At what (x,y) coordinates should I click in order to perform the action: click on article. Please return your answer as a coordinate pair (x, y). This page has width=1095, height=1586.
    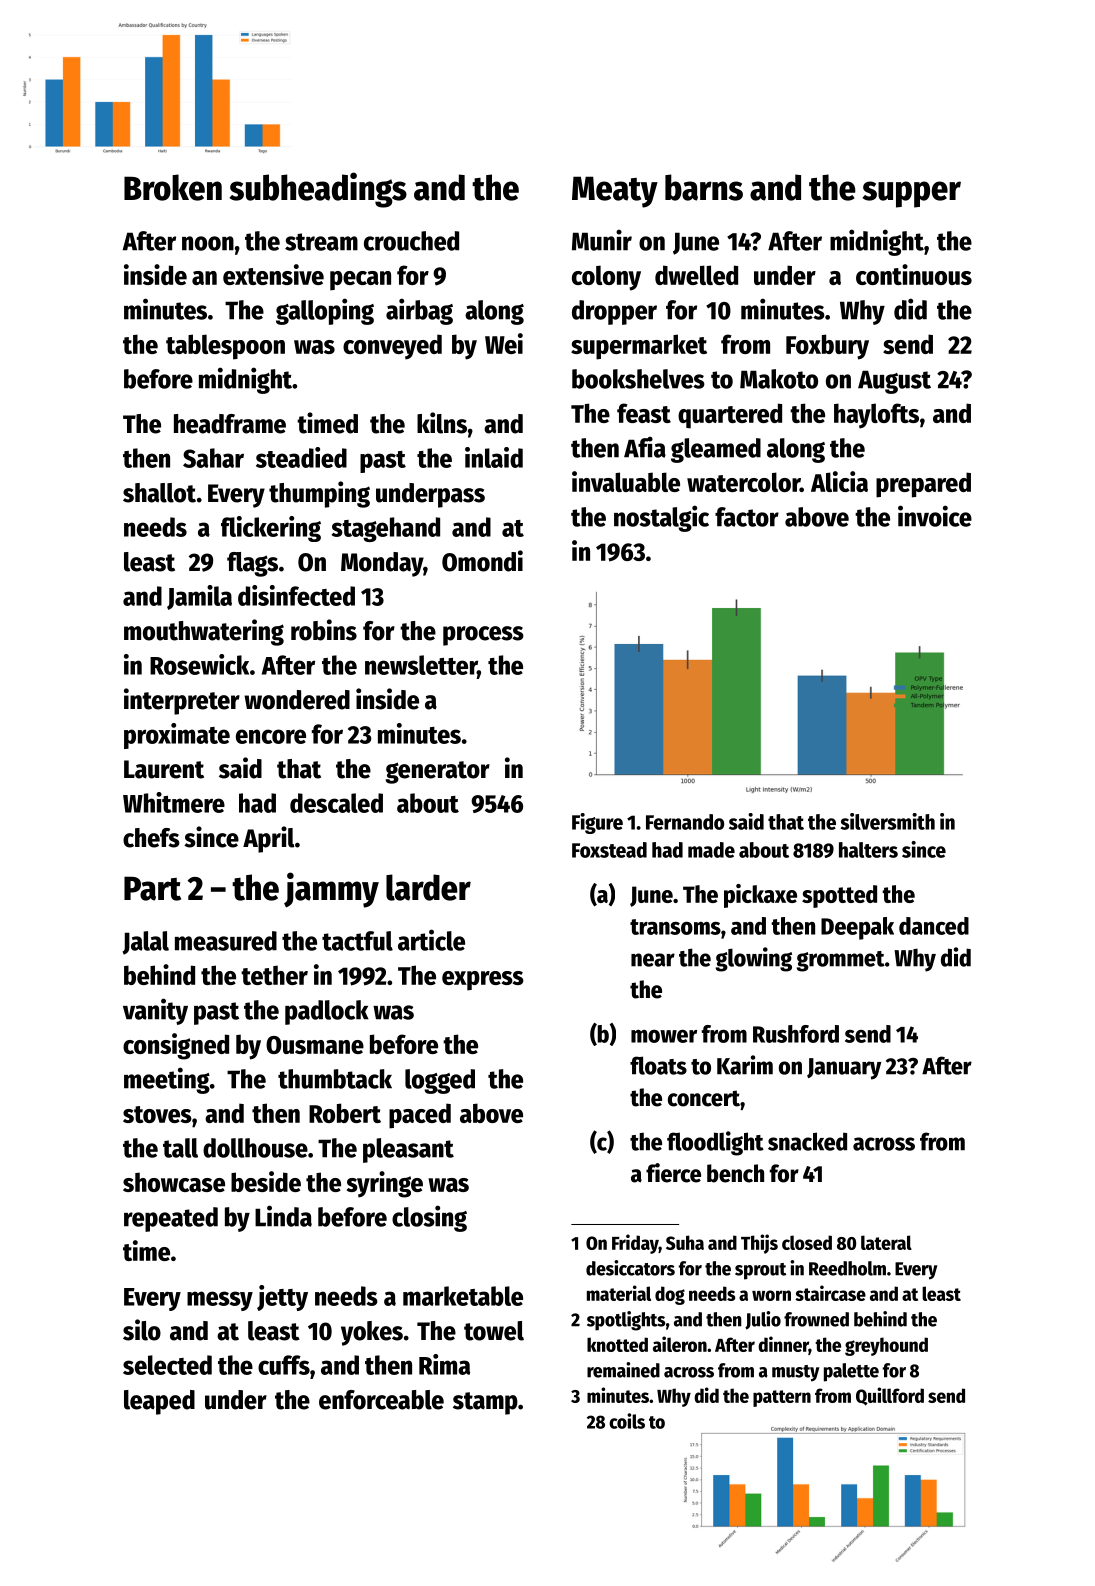
    Looking at the image, I should click on (431, 940).
